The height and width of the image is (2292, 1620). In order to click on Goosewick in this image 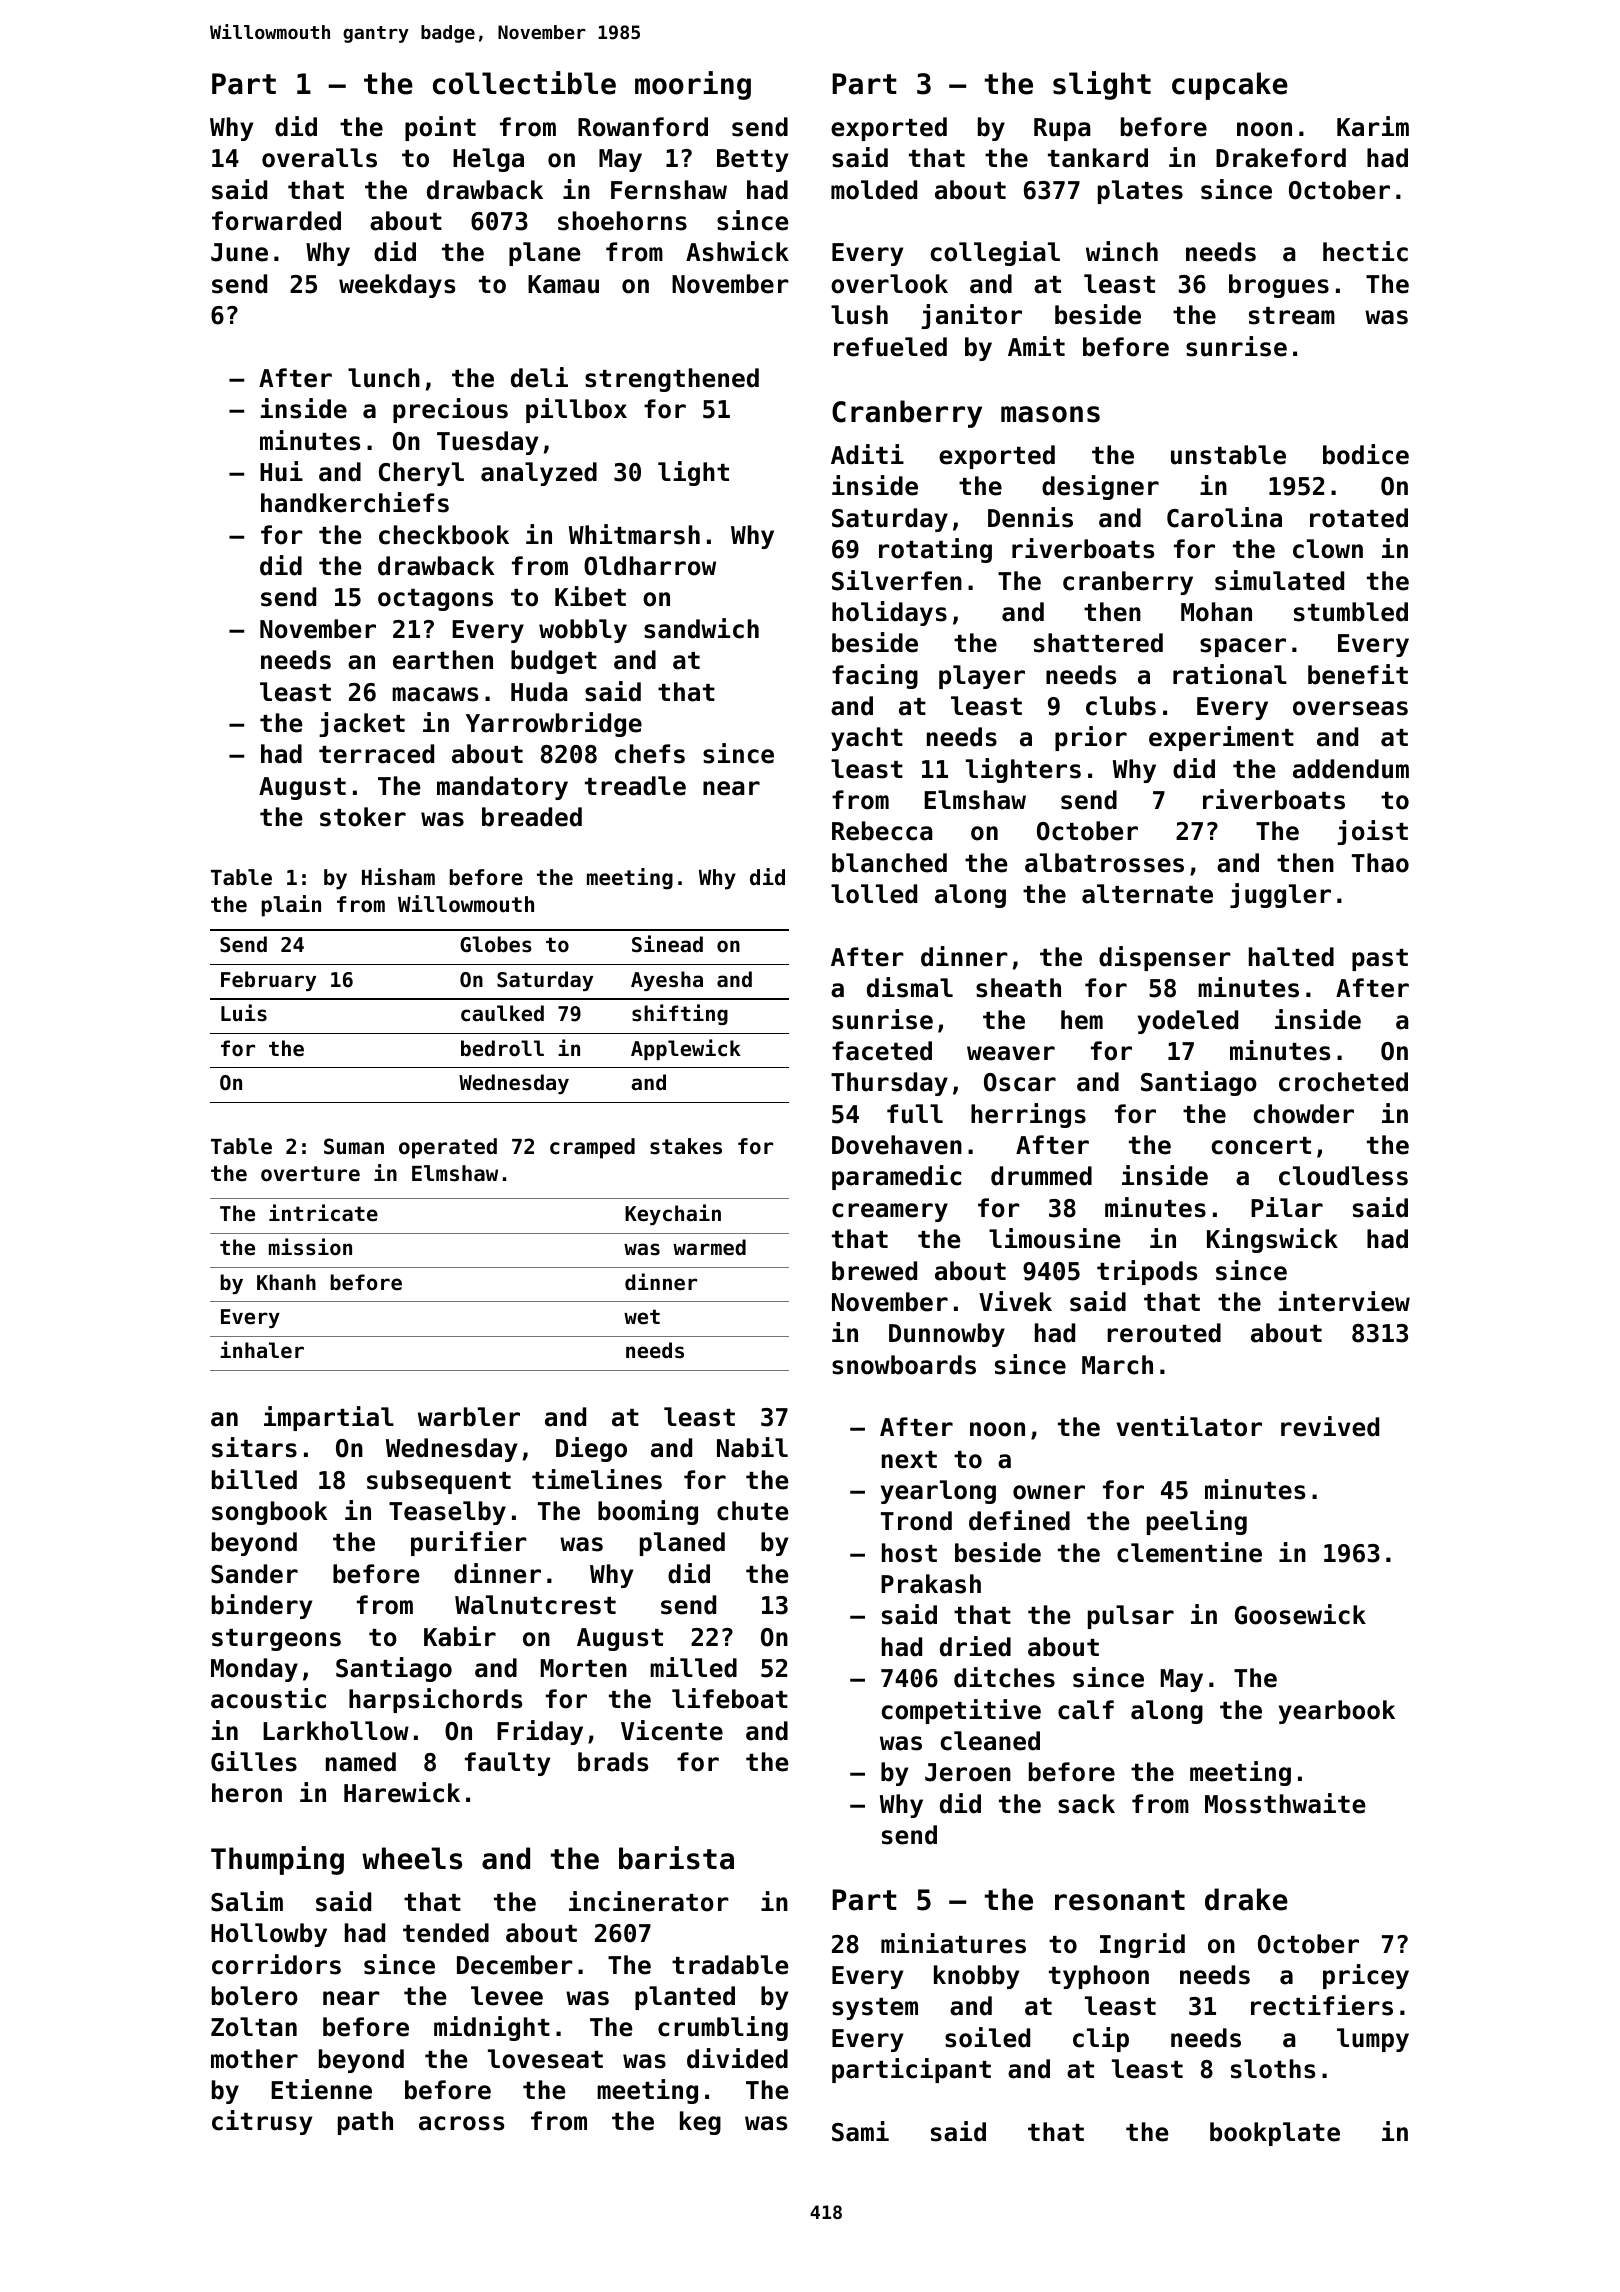, I will do `click(1300, 1614)`.
